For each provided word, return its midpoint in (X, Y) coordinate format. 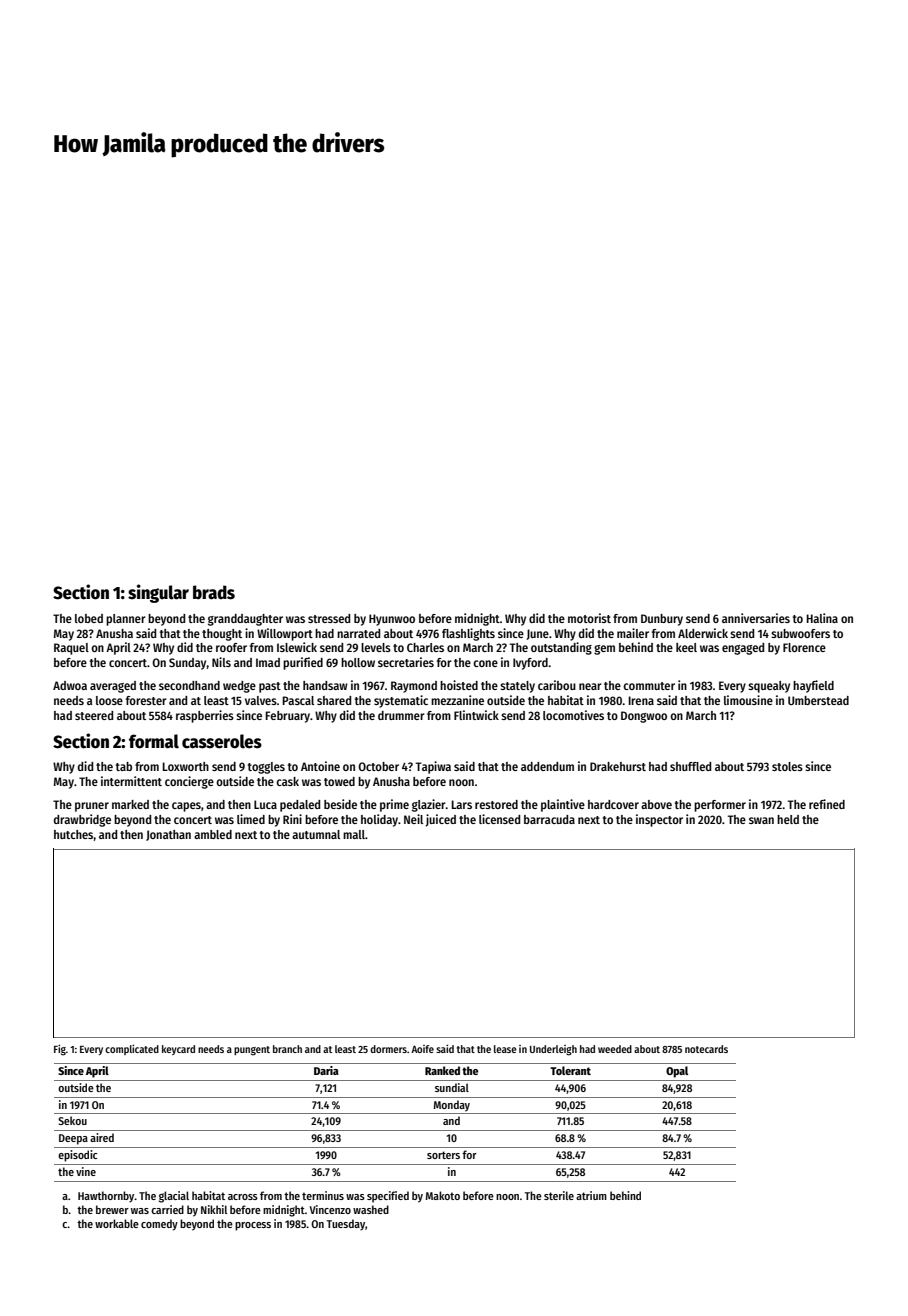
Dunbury (662, 620)
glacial (174, 1197)
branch (287, 1049)
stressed (329, 618)
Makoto (443, 1195)
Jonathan (168, 835)
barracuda (549, 819)
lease (505, 1049)
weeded (615, 1049)
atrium (591, 1195)
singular (158, 593)
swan (761, 820)
